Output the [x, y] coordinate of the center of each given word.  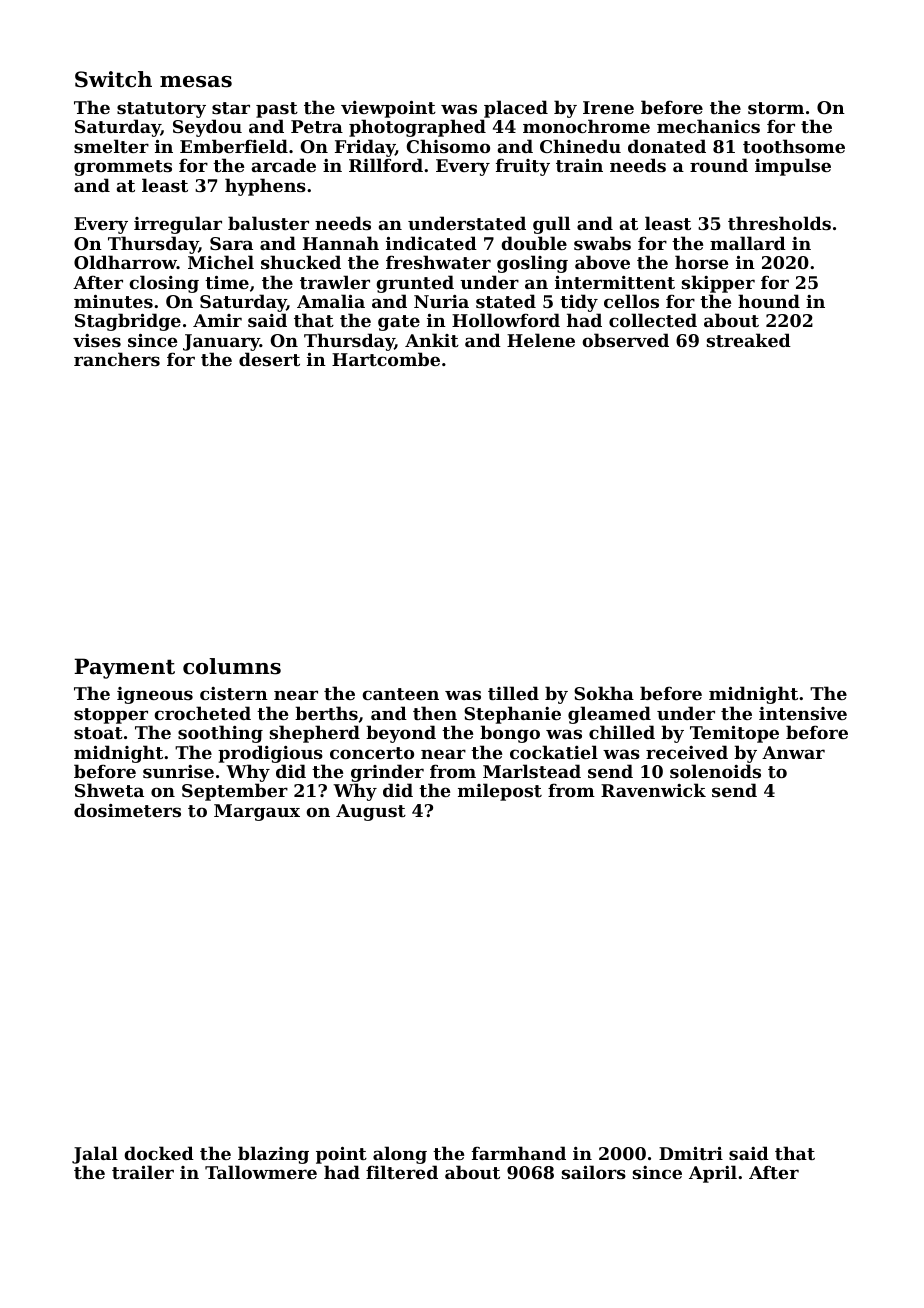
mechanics [708, 126]
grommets [123, 168]
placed [516, 109]
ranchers [117, 359]
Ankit [432, 340]
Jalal [95, 1155]
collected [653, 320]
